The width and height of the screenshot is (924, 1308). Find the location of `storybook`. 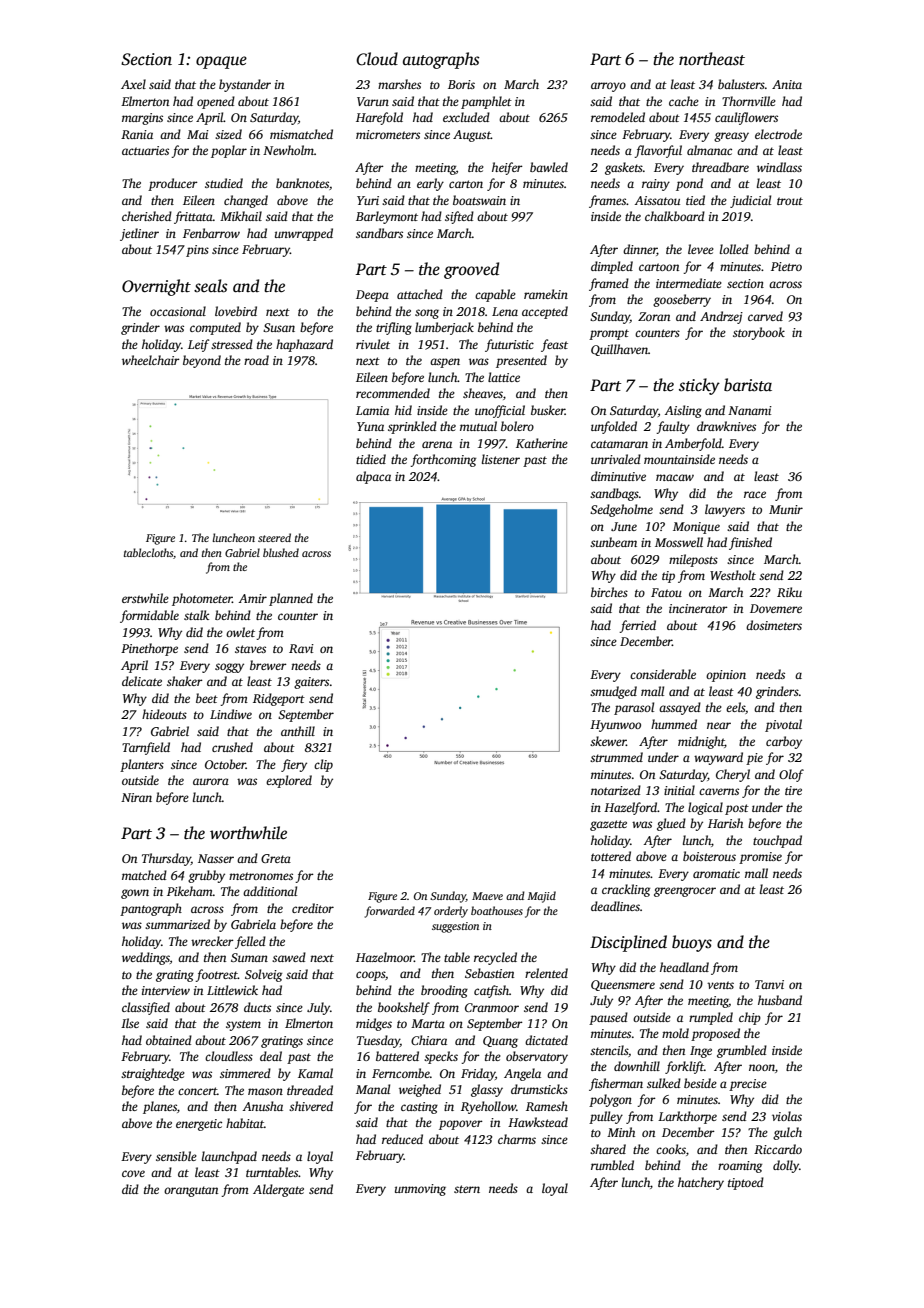

storybook is located at coordinates (759, 333).
